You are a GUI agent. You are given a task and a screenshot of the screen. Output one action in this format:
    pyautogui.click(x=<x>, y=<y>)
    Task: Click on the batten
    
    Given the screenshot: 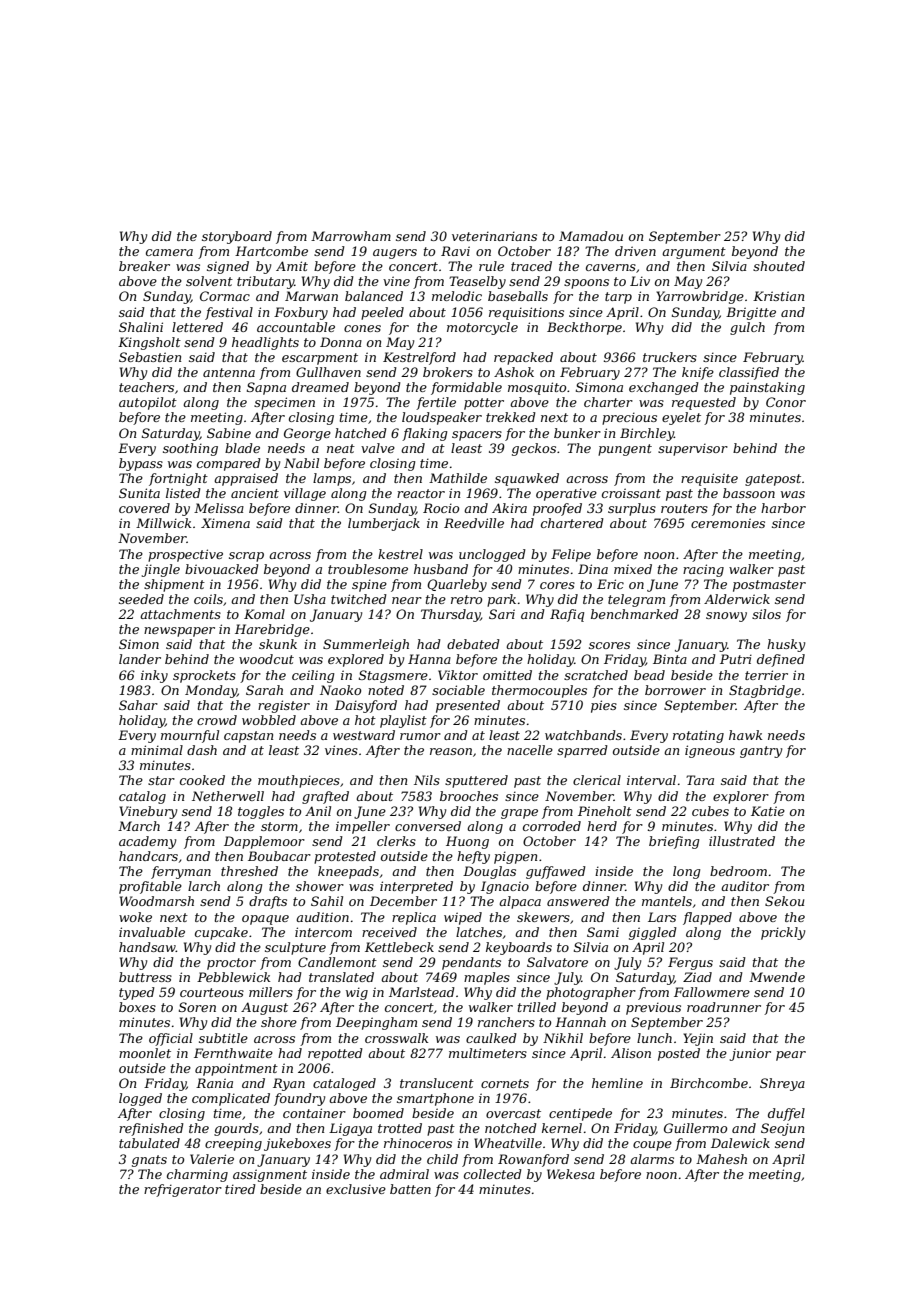 What is the action you would take?
    pyautogui.click(x=410, y=1189)
